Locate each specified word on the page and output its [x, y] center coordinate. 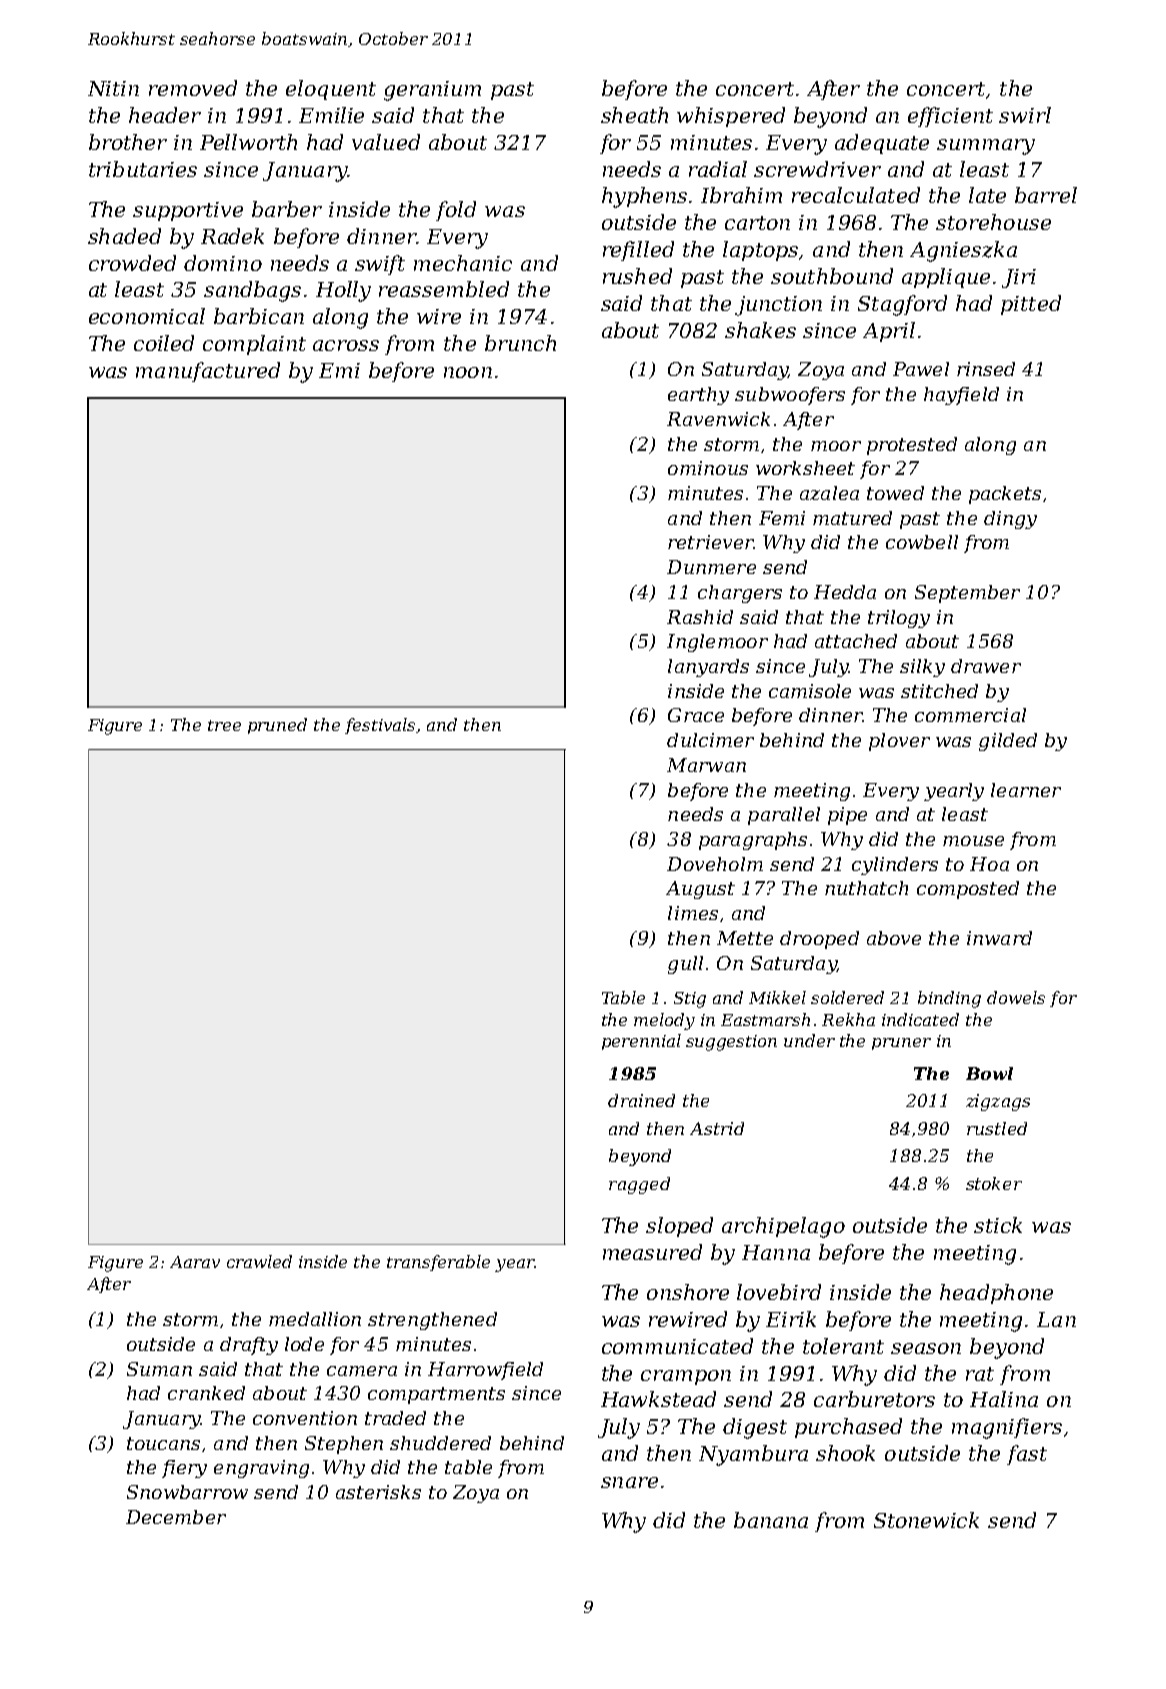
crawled [259, 1261]
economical [147, 316]
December [176, 1517]
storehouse [993, 222]
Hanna [776, 1252]
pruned [277, 726]
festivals [381, 726]
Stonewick [926, 1520]
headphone [996, 1294]
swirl [1025, 115]
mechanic [463, 263]
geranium [432, 91]
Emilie [331, 115]
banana [771, 1520]
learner [1026, 790]
